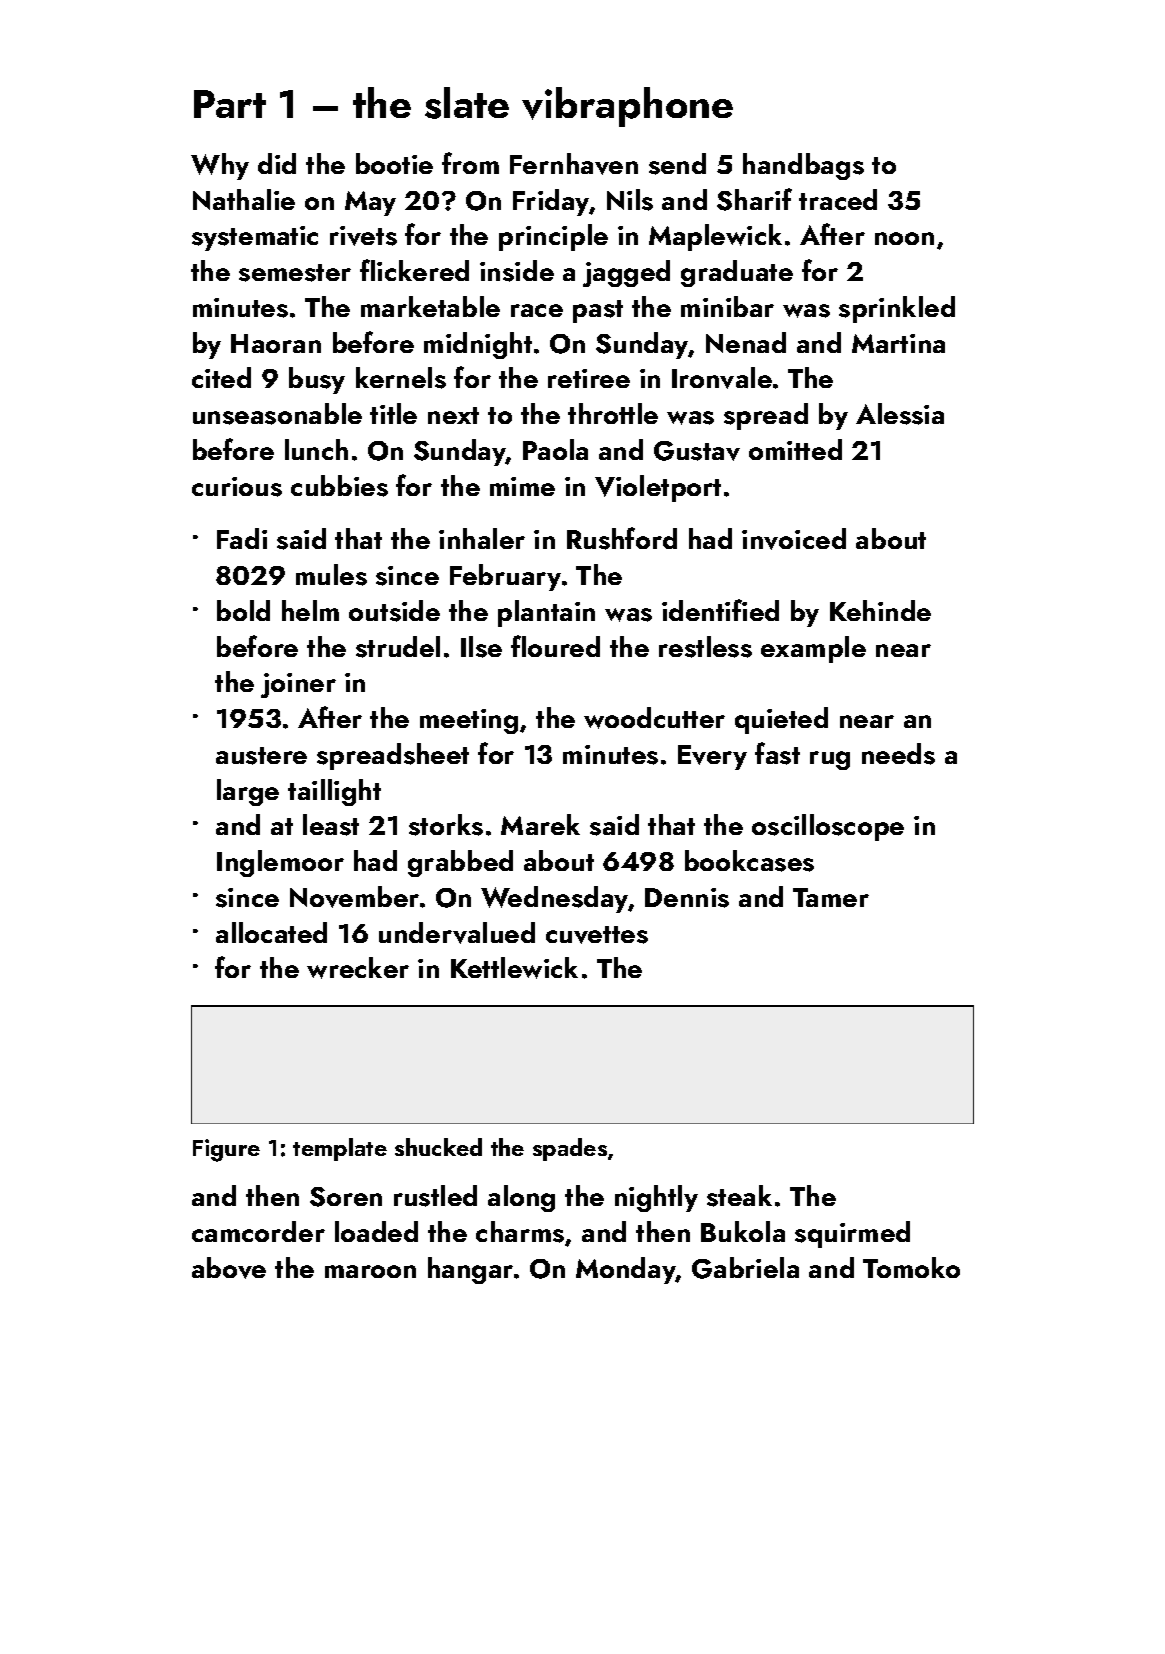  What do you see at coordinates (813, 649) in the document?
I see `example` at bounding box center [813, 649].
